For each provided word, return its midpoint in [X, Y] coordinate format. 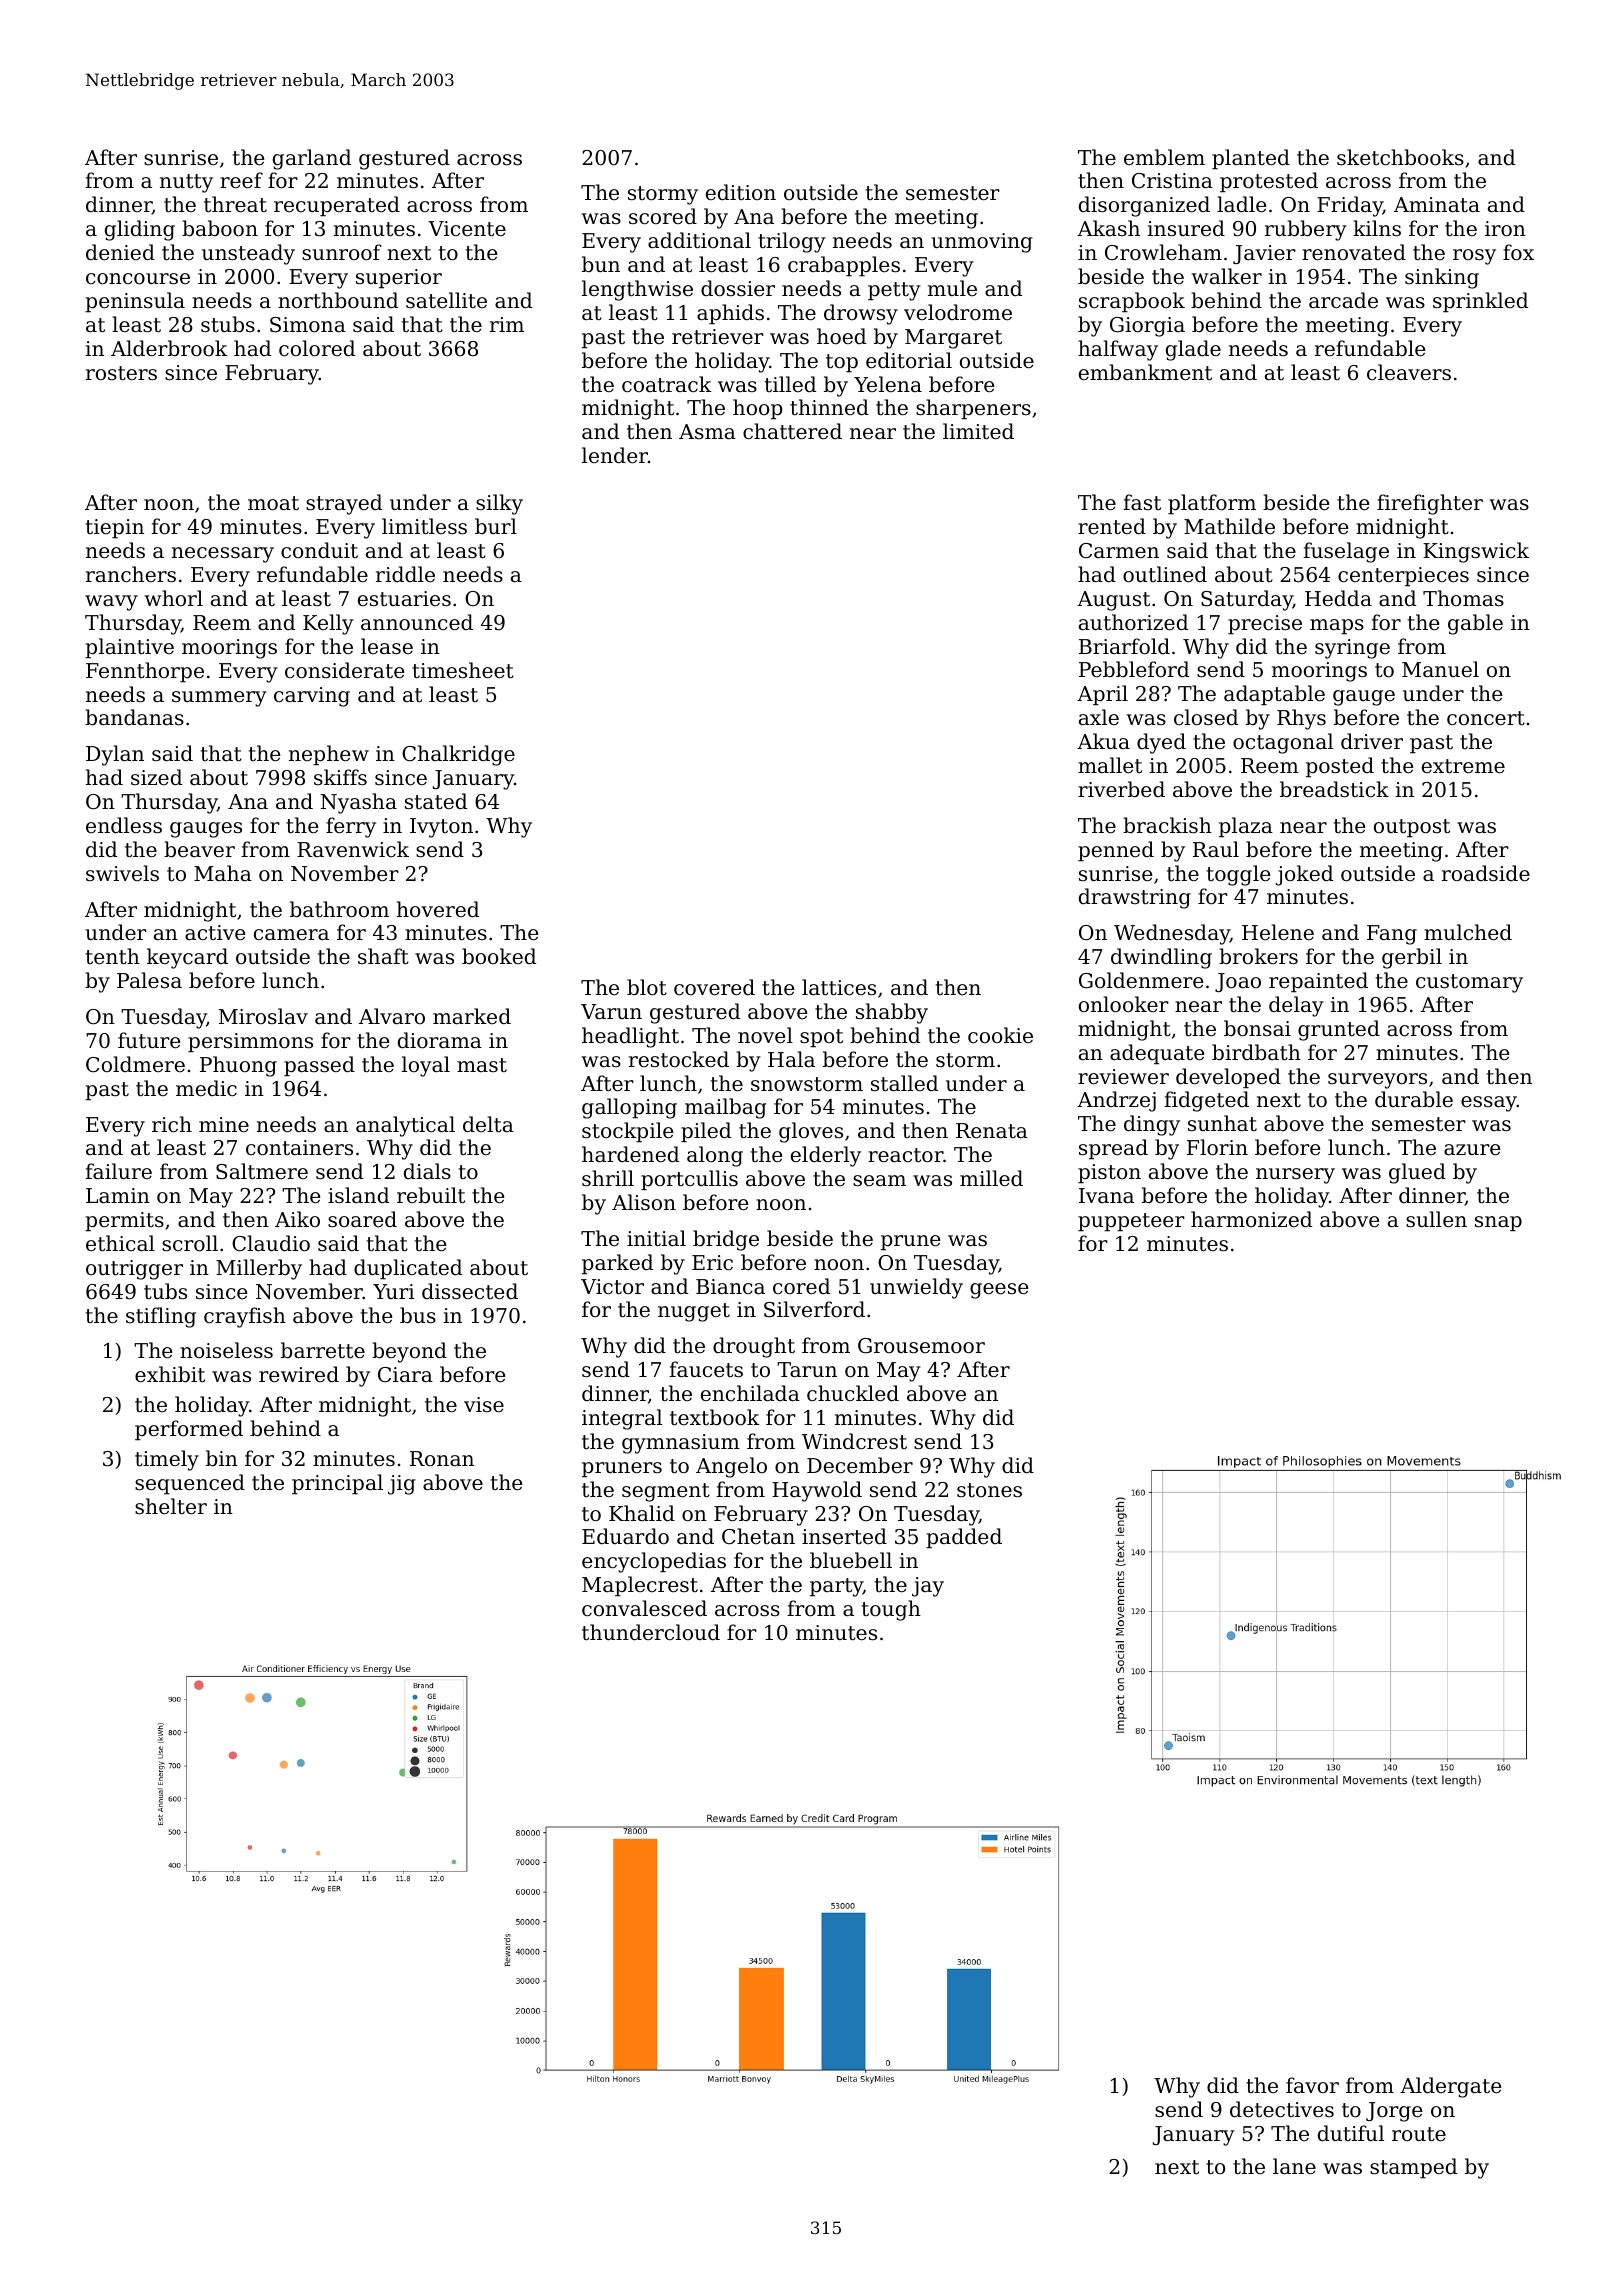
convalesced [644, 1608]
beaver [199, 849]
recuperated [337, 206]
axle [1099, 717]
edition [741, 192]
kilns [1377, 228]
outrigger [134, 1270]
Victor [612, 1287]
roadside [1486, 873]
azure [1472, 1150]
